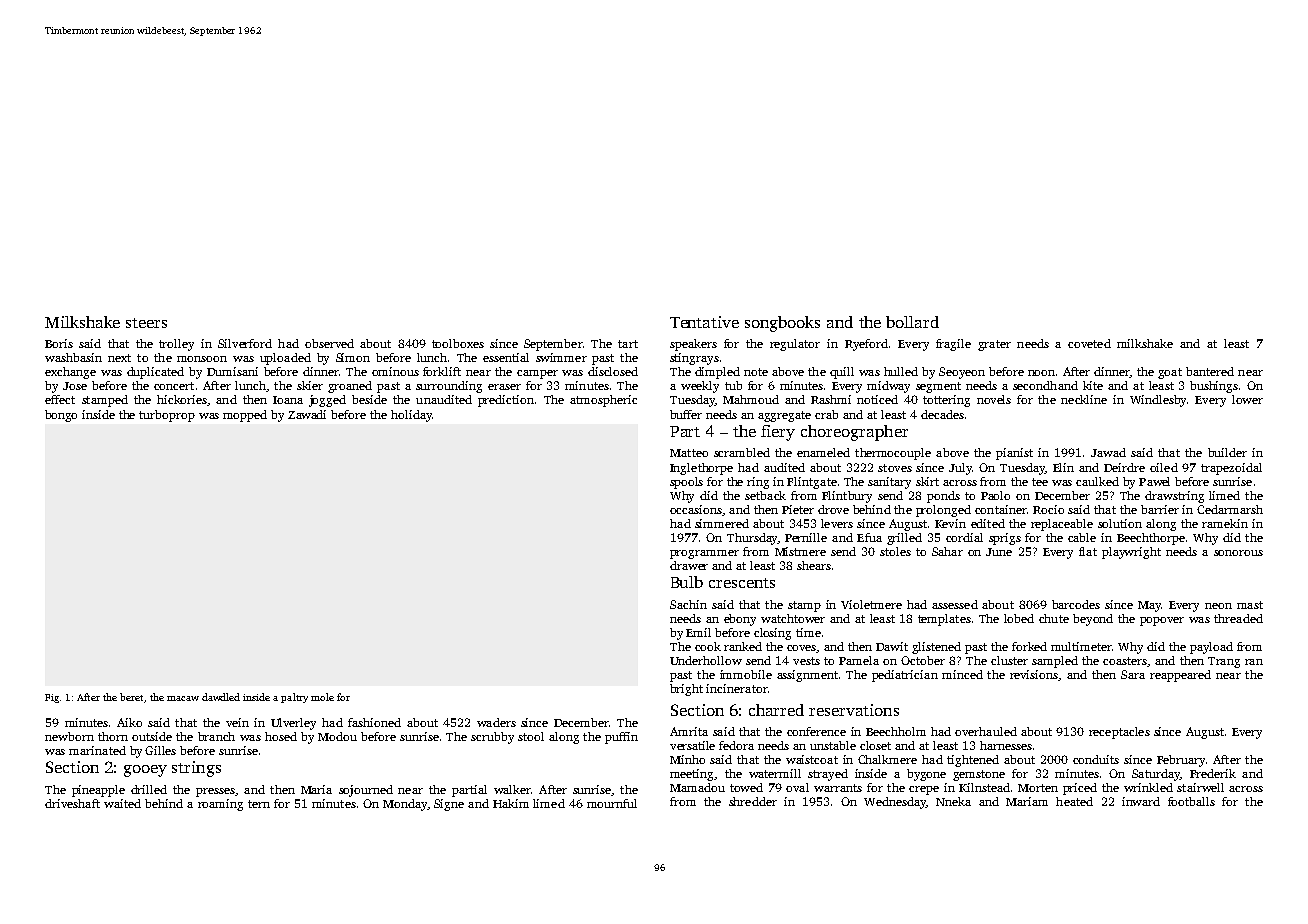  What do you see at coordinates (97, 750) in the screenshot?
I see `marinated` at bounding box center [97, 750].
